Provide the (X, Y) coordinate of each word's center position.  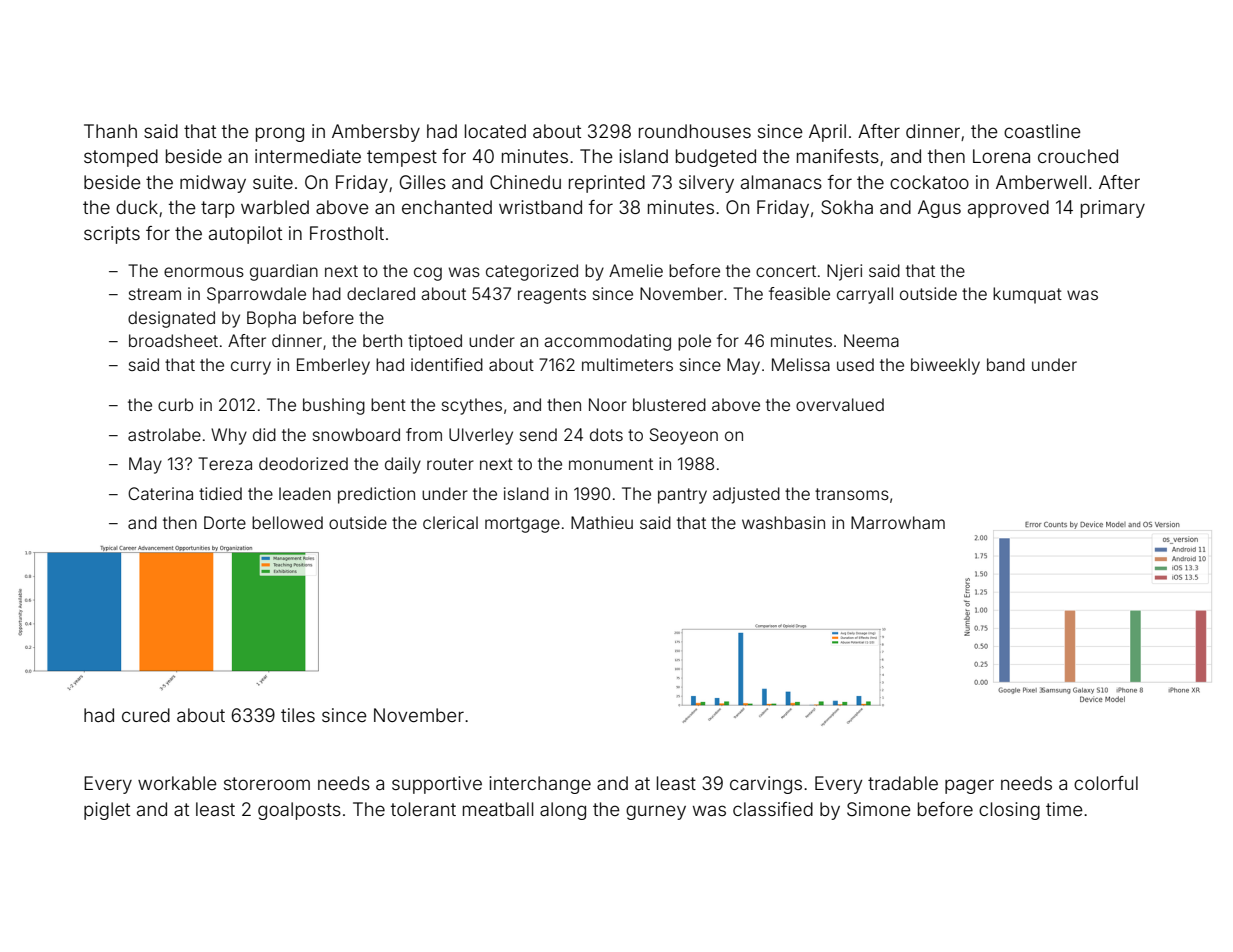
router (450, 464)
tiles (298, 715)
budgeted (716, 158)
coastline (1042, 131)
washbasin (783, 522)
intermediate (308, 156)
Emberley (333, 366)
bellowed (287, 522)
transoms (852, 494)
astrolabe (164, 434)
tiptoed (435, 342)
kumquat (1027, 295)
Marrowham (898, 522)
